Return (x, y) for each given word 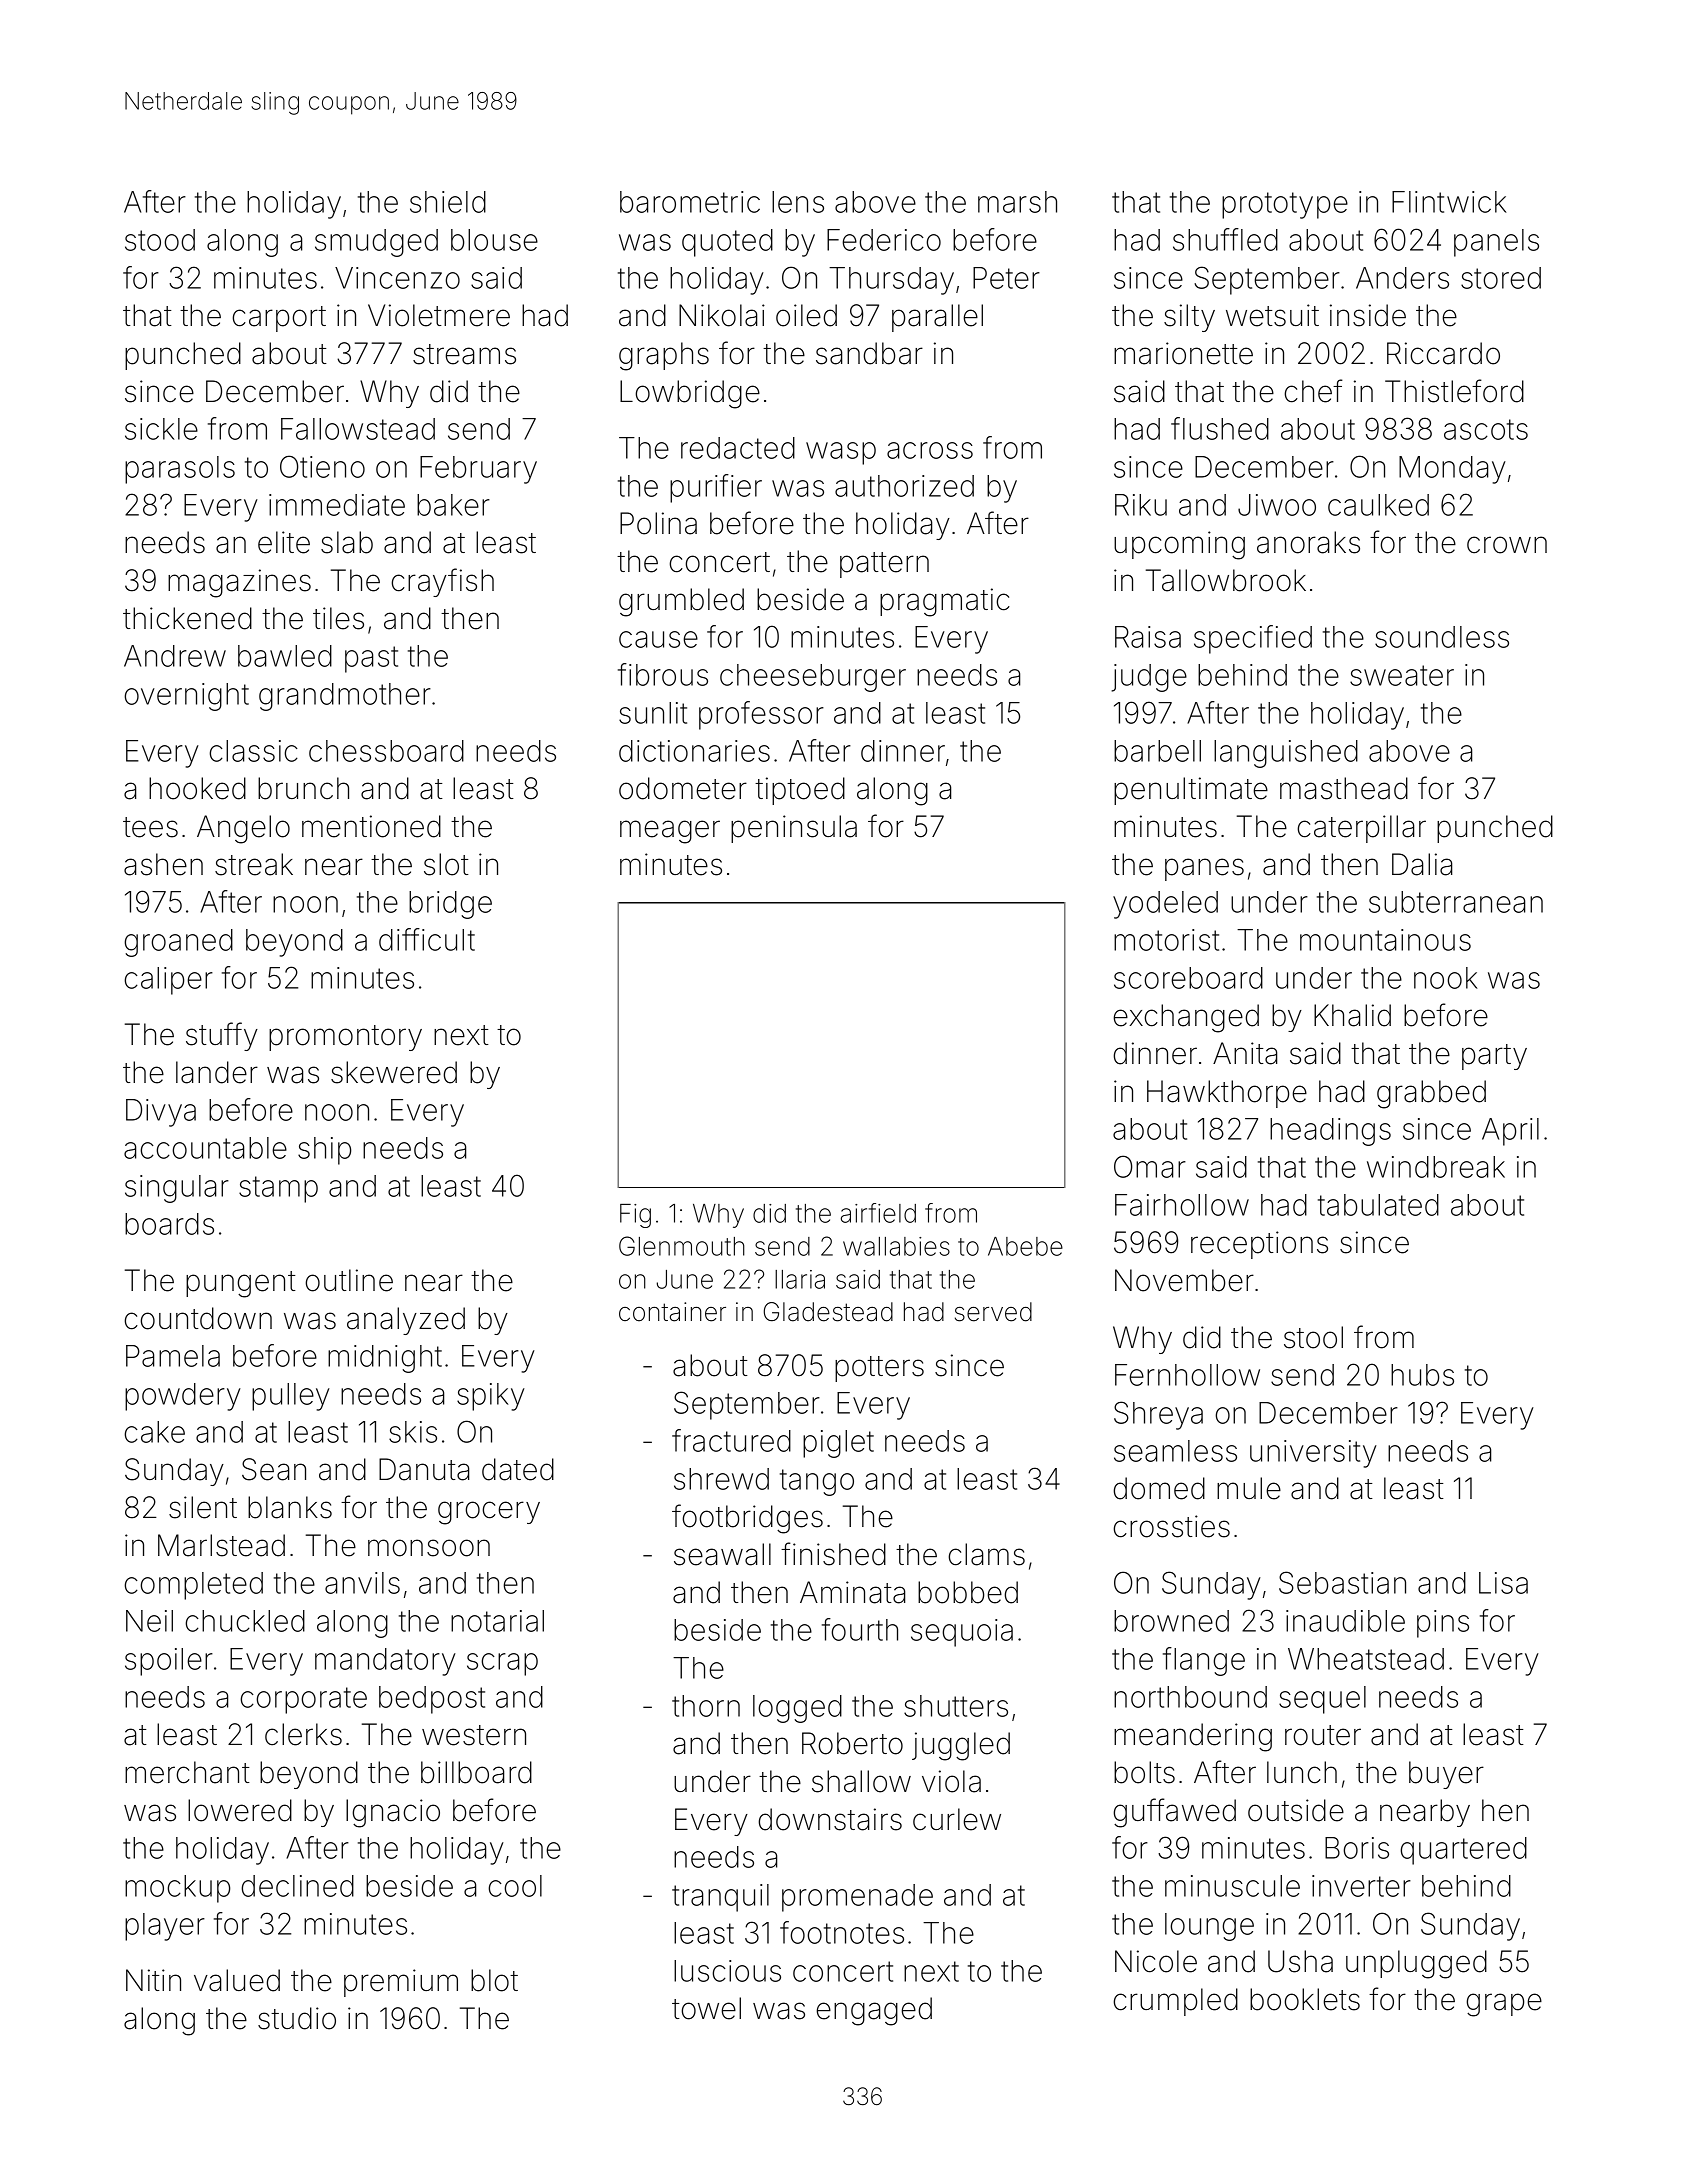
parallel (937, 318)
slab (347, 542)
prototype (1285, 205)
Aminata (852, 1592)
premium (401, 1983)
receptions (1259, 1245)
